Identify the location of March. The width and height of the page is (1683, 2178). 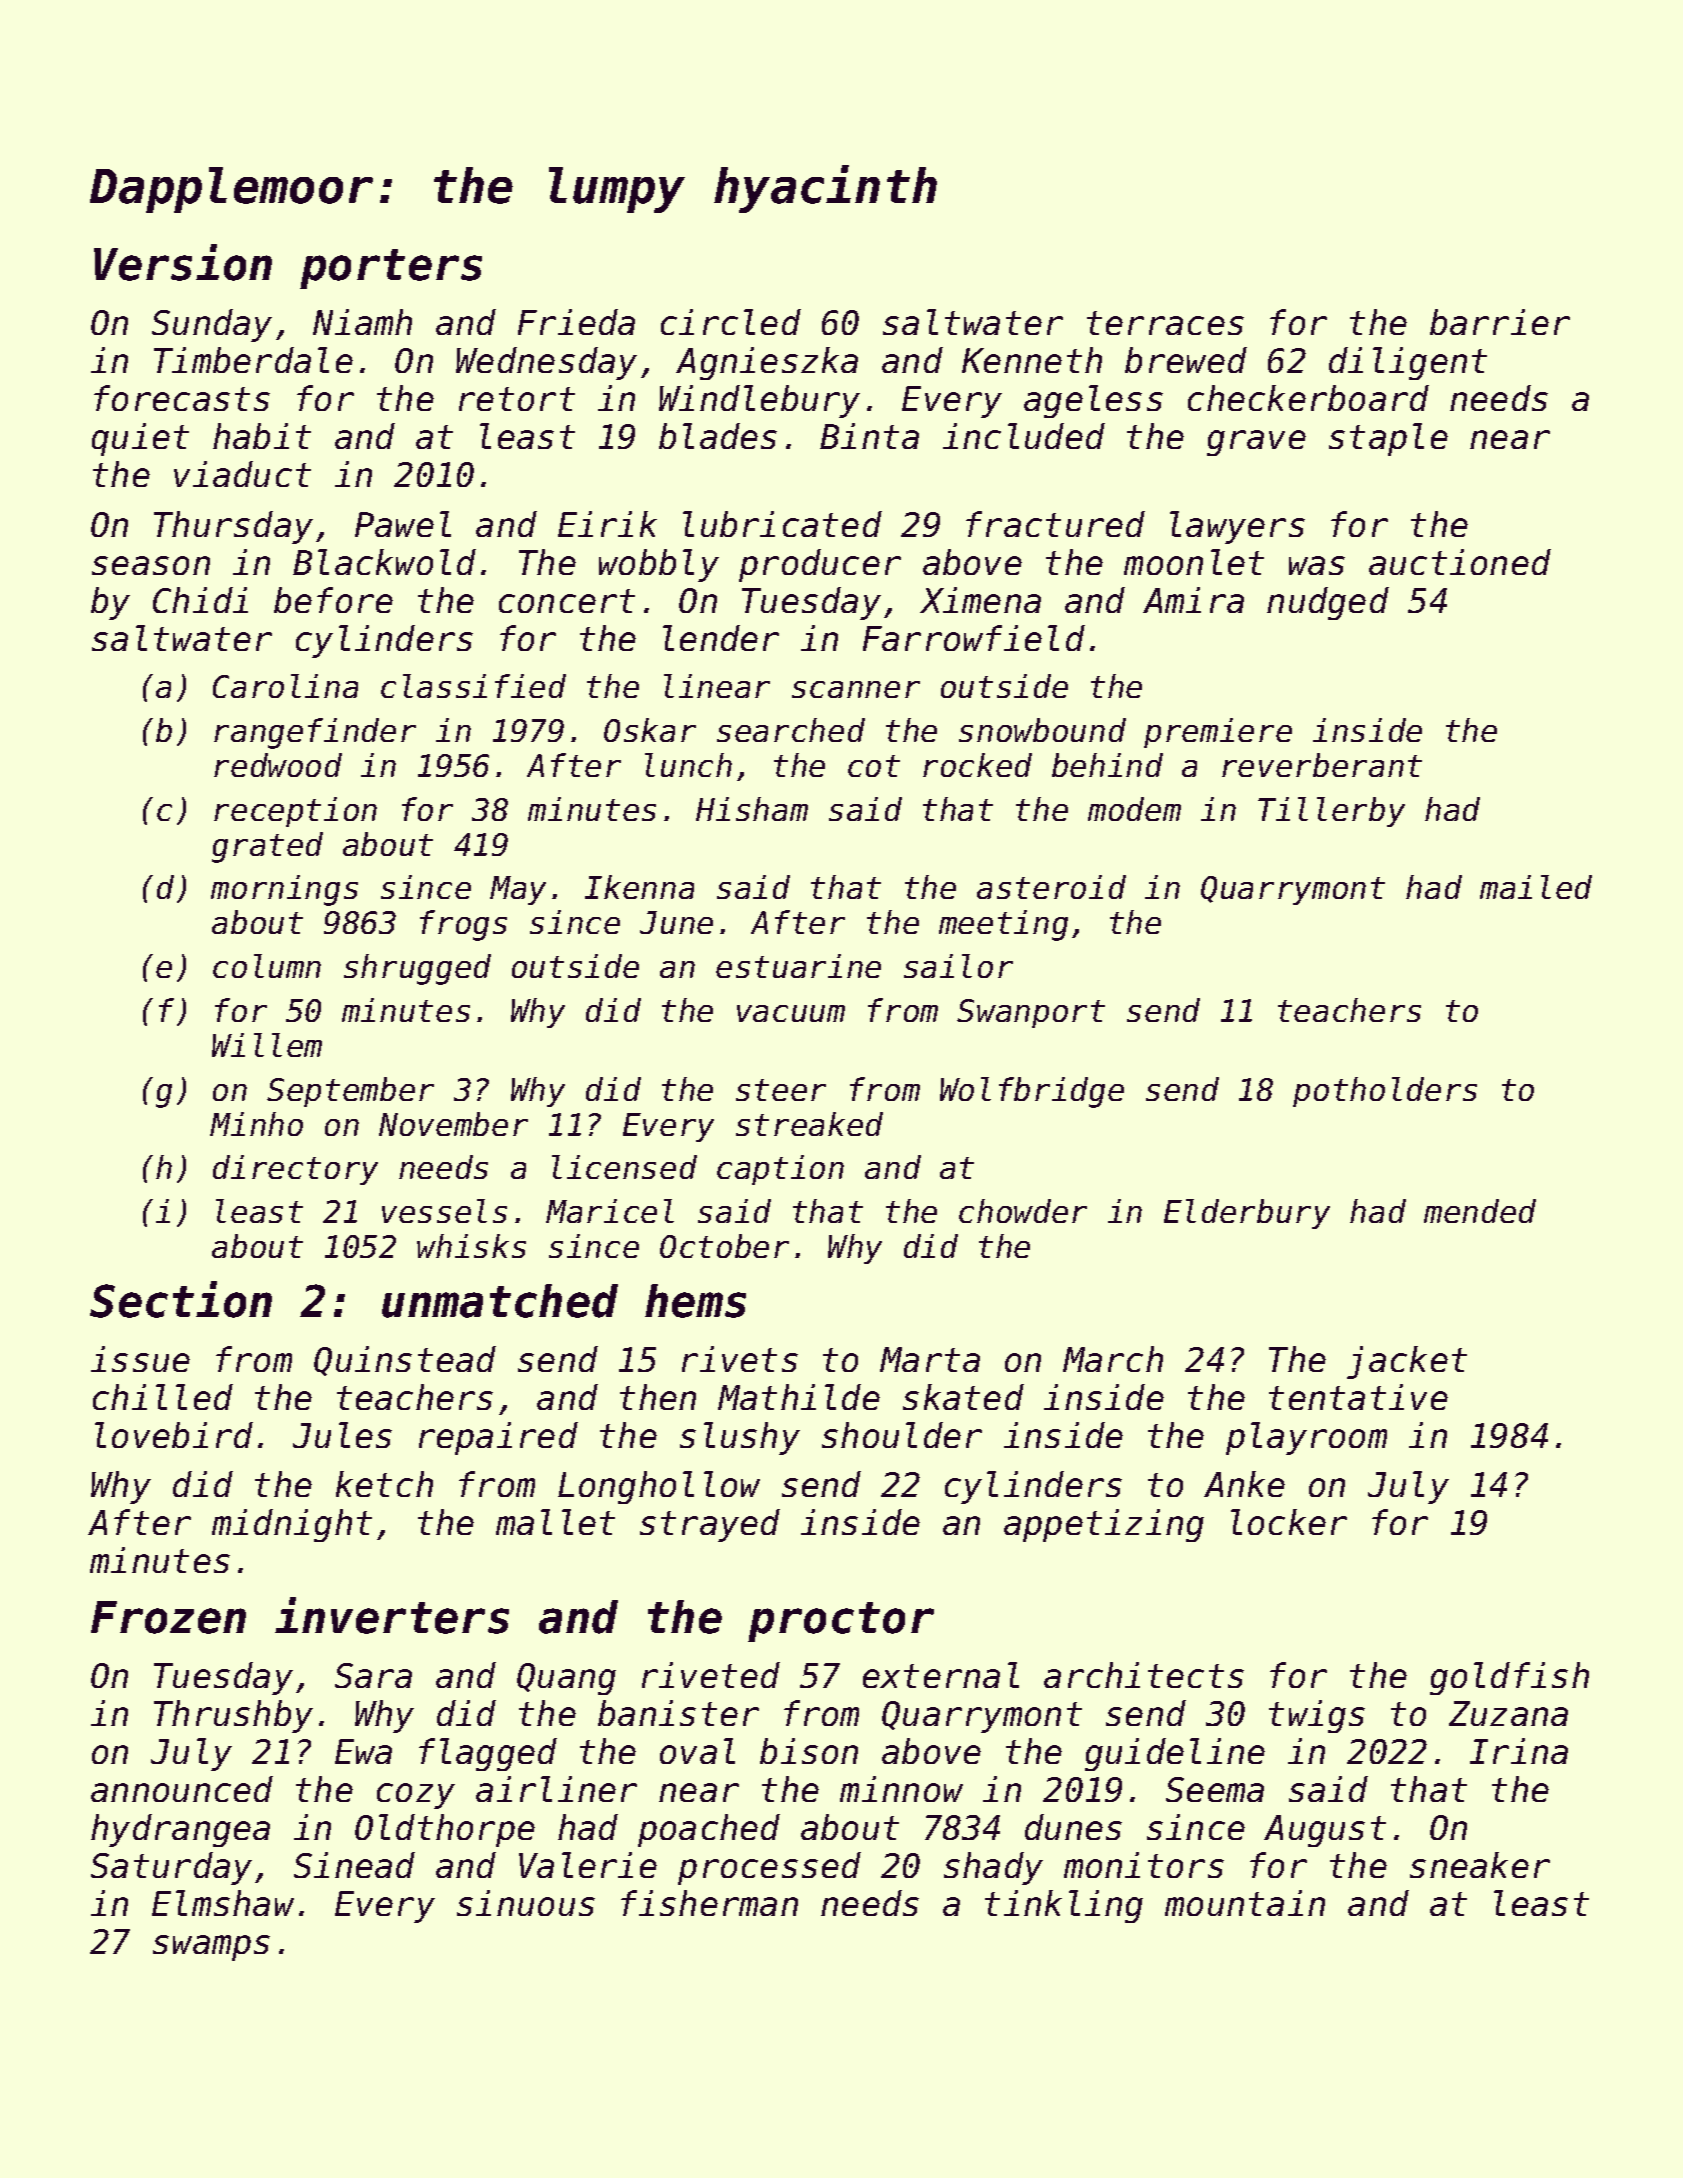
(1113, 1359).
